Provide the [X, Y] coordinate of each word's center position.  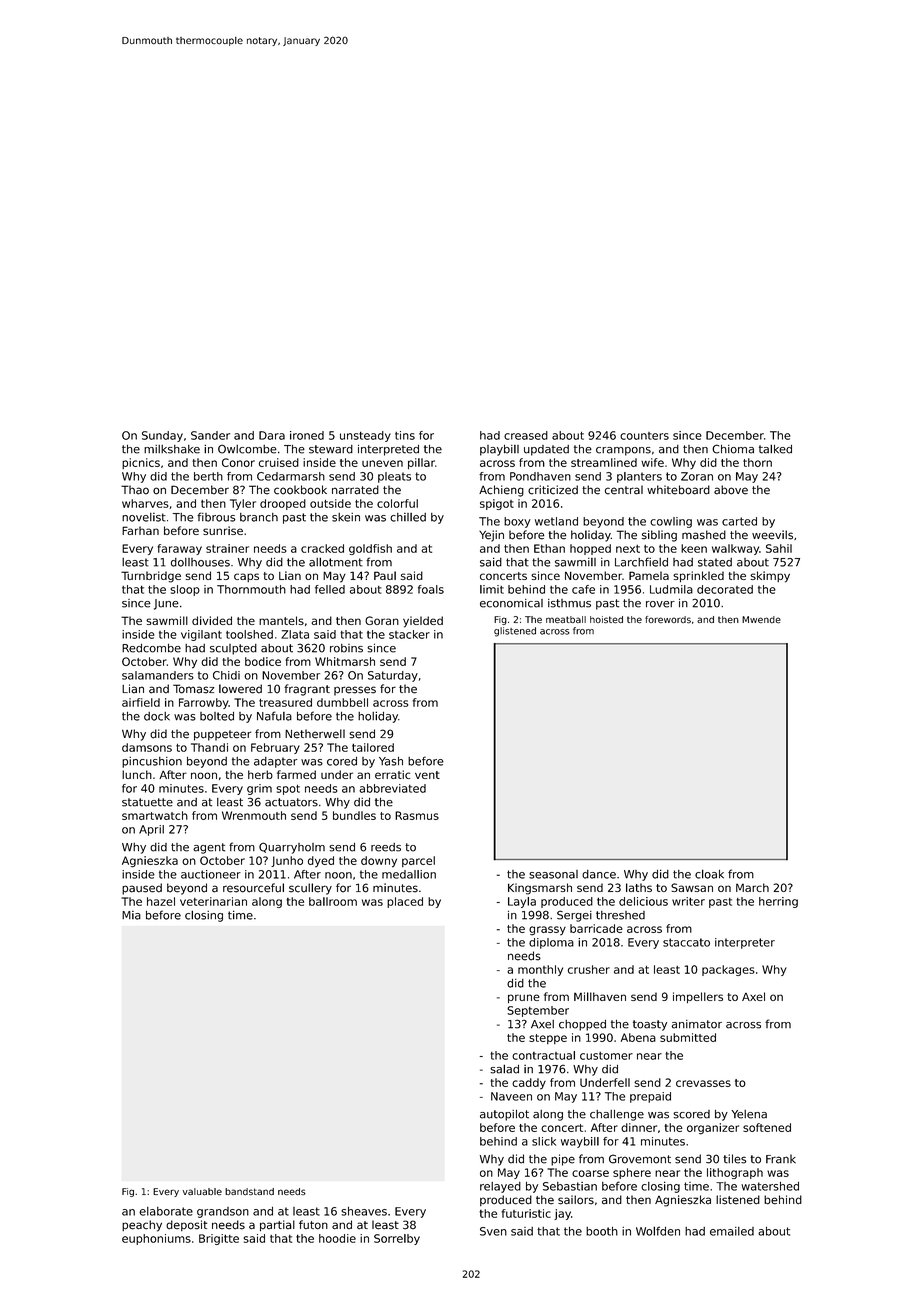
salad [504, 1069]
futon [313, 1225]
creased [526, 435]
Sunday [162, 436]
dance [599, 874]
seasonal [553, 874]
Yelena [749, 1114]
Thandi [209, 747]
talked [775, 449]
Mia [131, 915]
